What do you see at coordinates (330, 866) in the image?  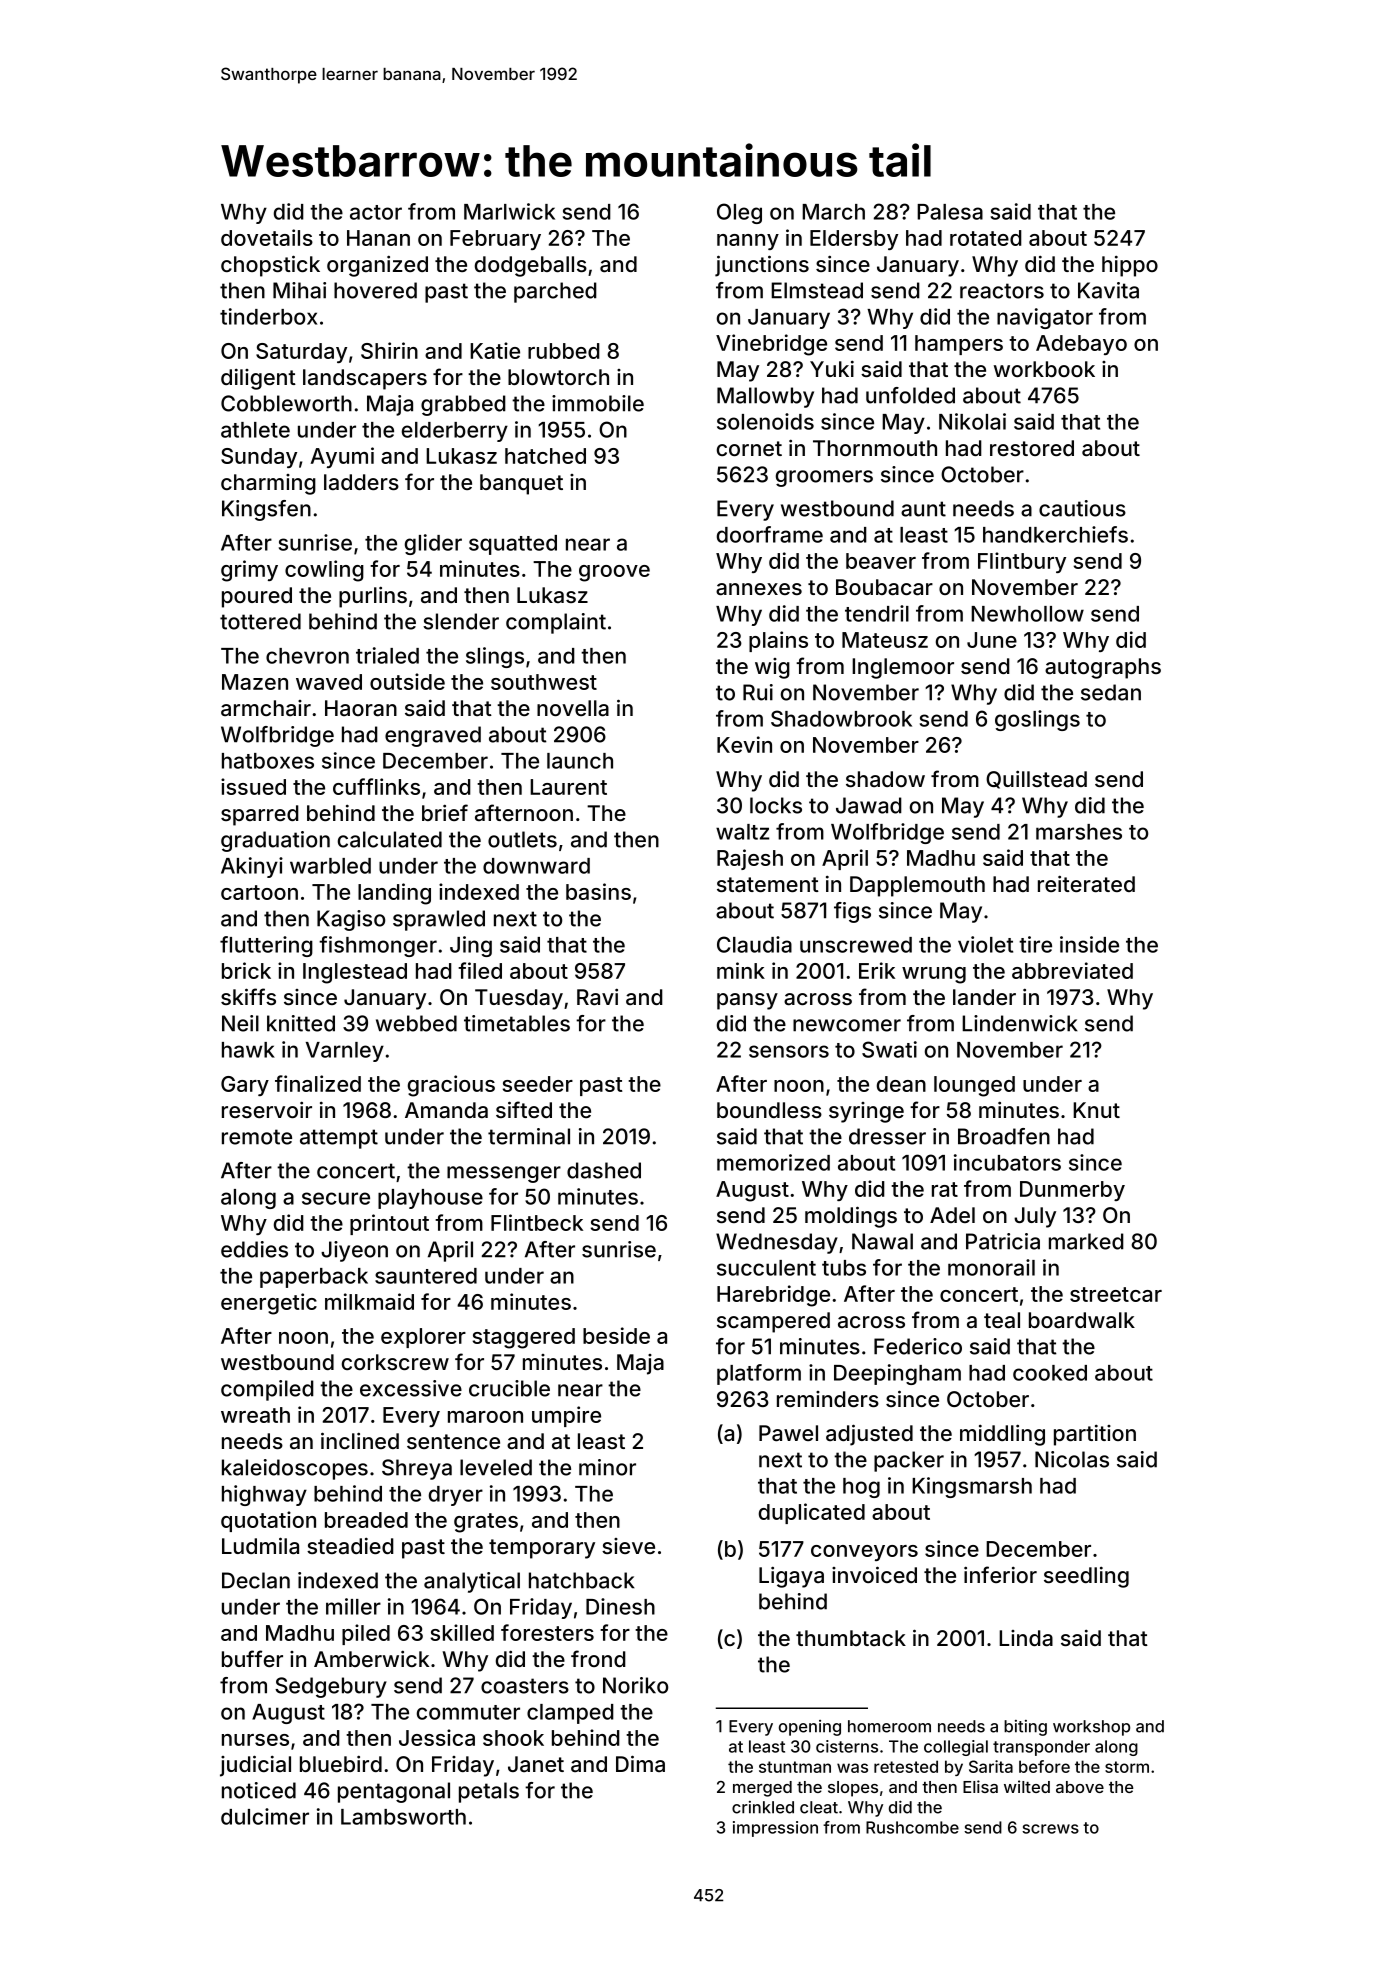 I see `warbled` at bounding box center [330, 866].
